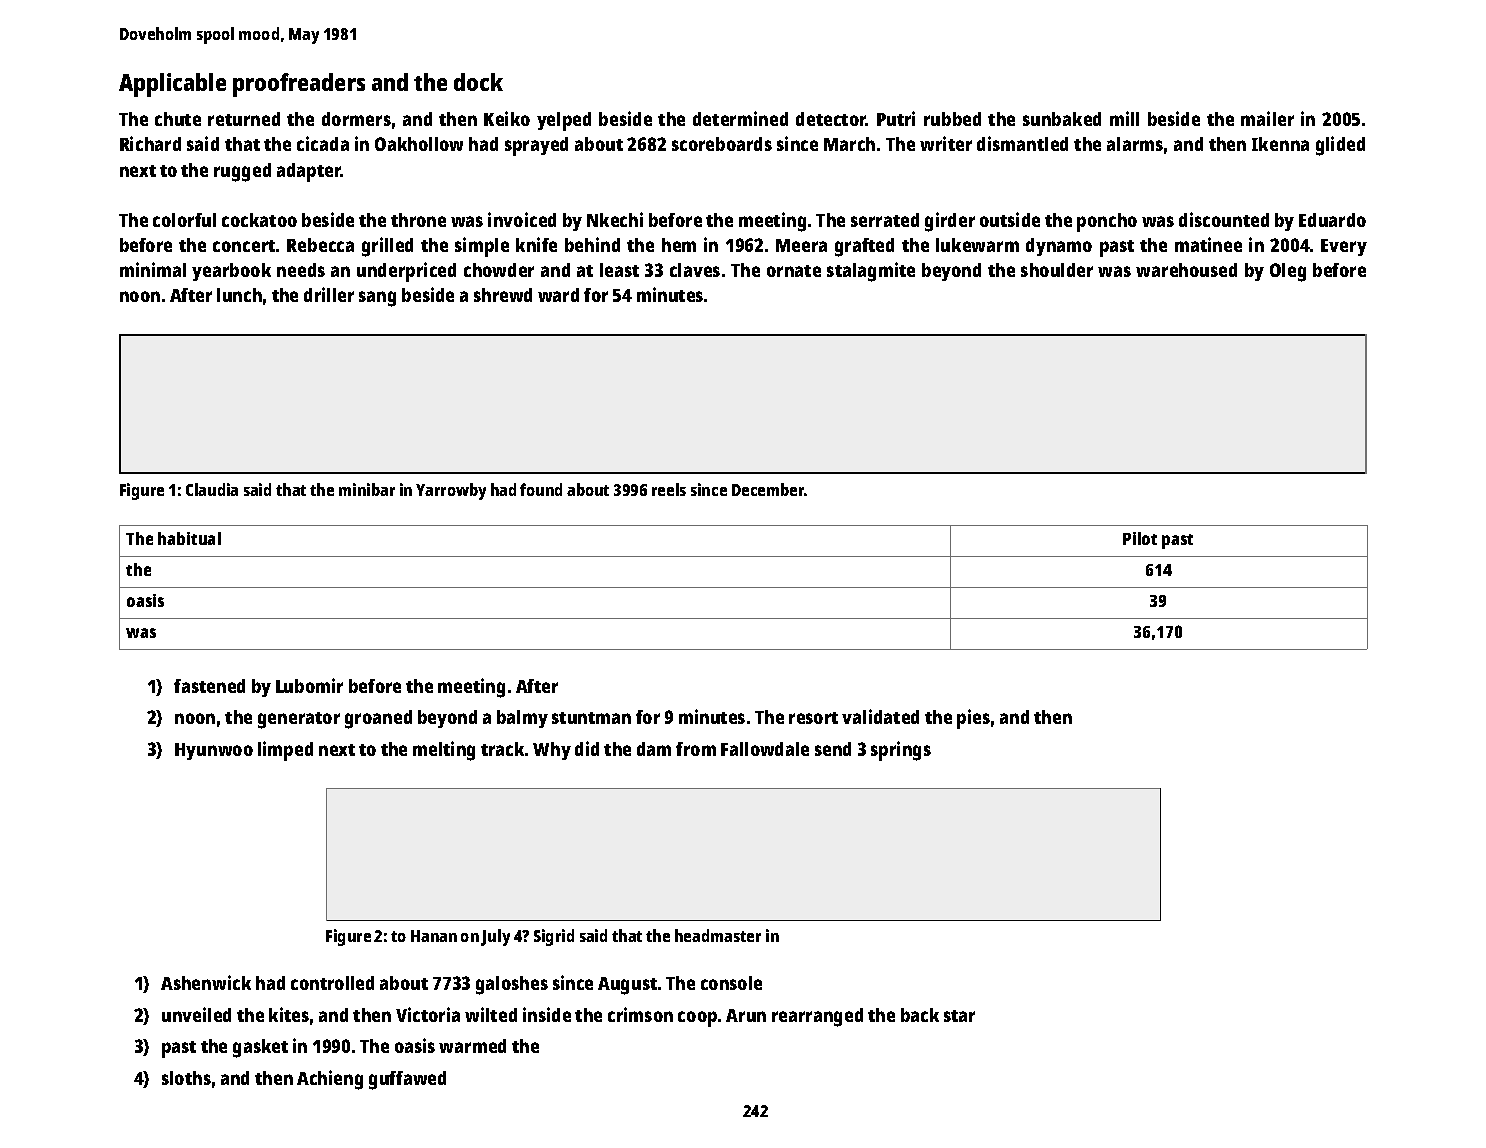 The height and width of the image is (1148, 1486). Describe the element at coordinates (669, 489) in the image. I see `reels` at that location.
